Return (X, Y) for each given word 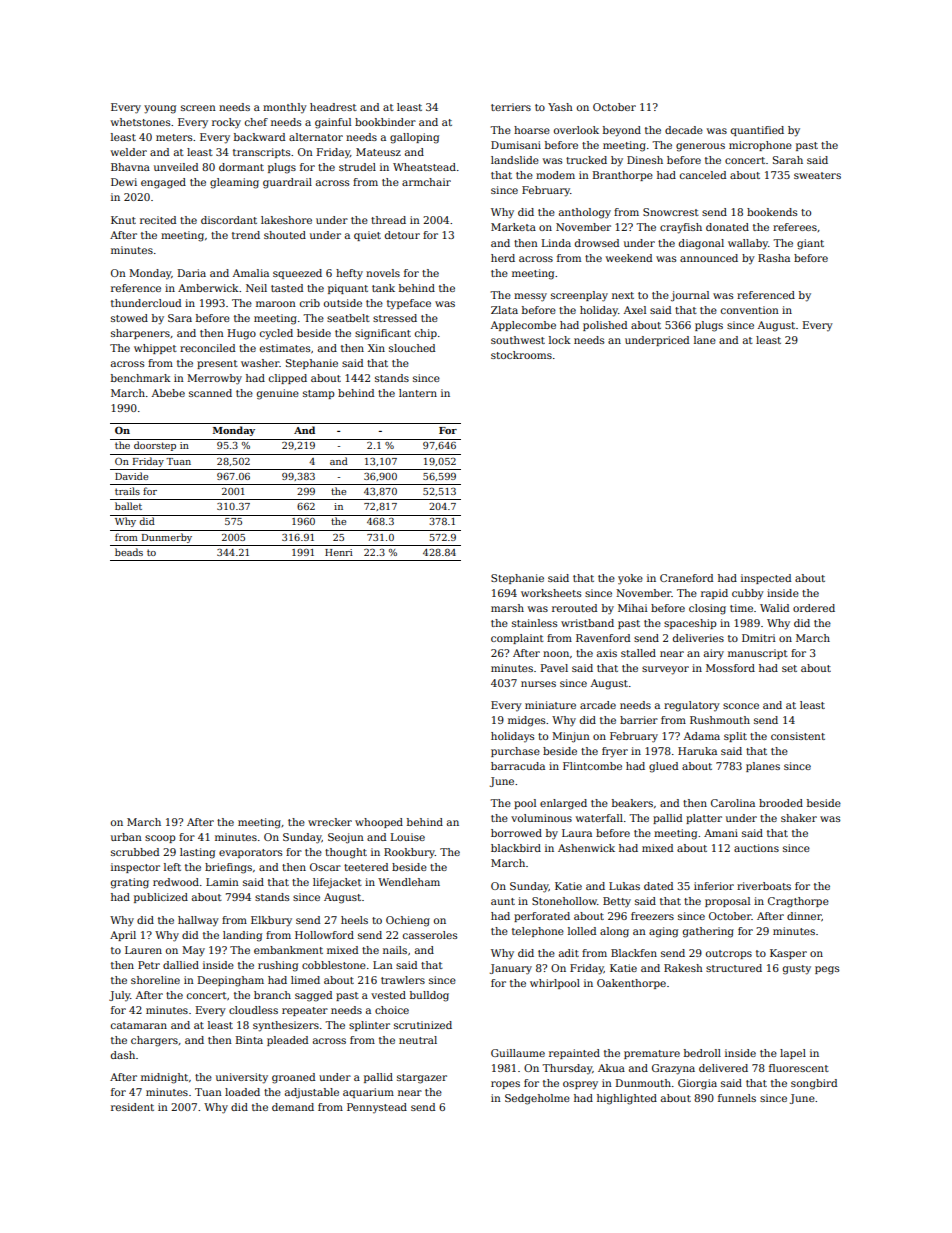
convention (750, 310)
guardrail (287, 183)
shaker (799, 818)
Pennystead (377, 1108)
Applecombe (523, 326)
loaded (242, 1092)
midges (526, 721)
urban (126, 837)
